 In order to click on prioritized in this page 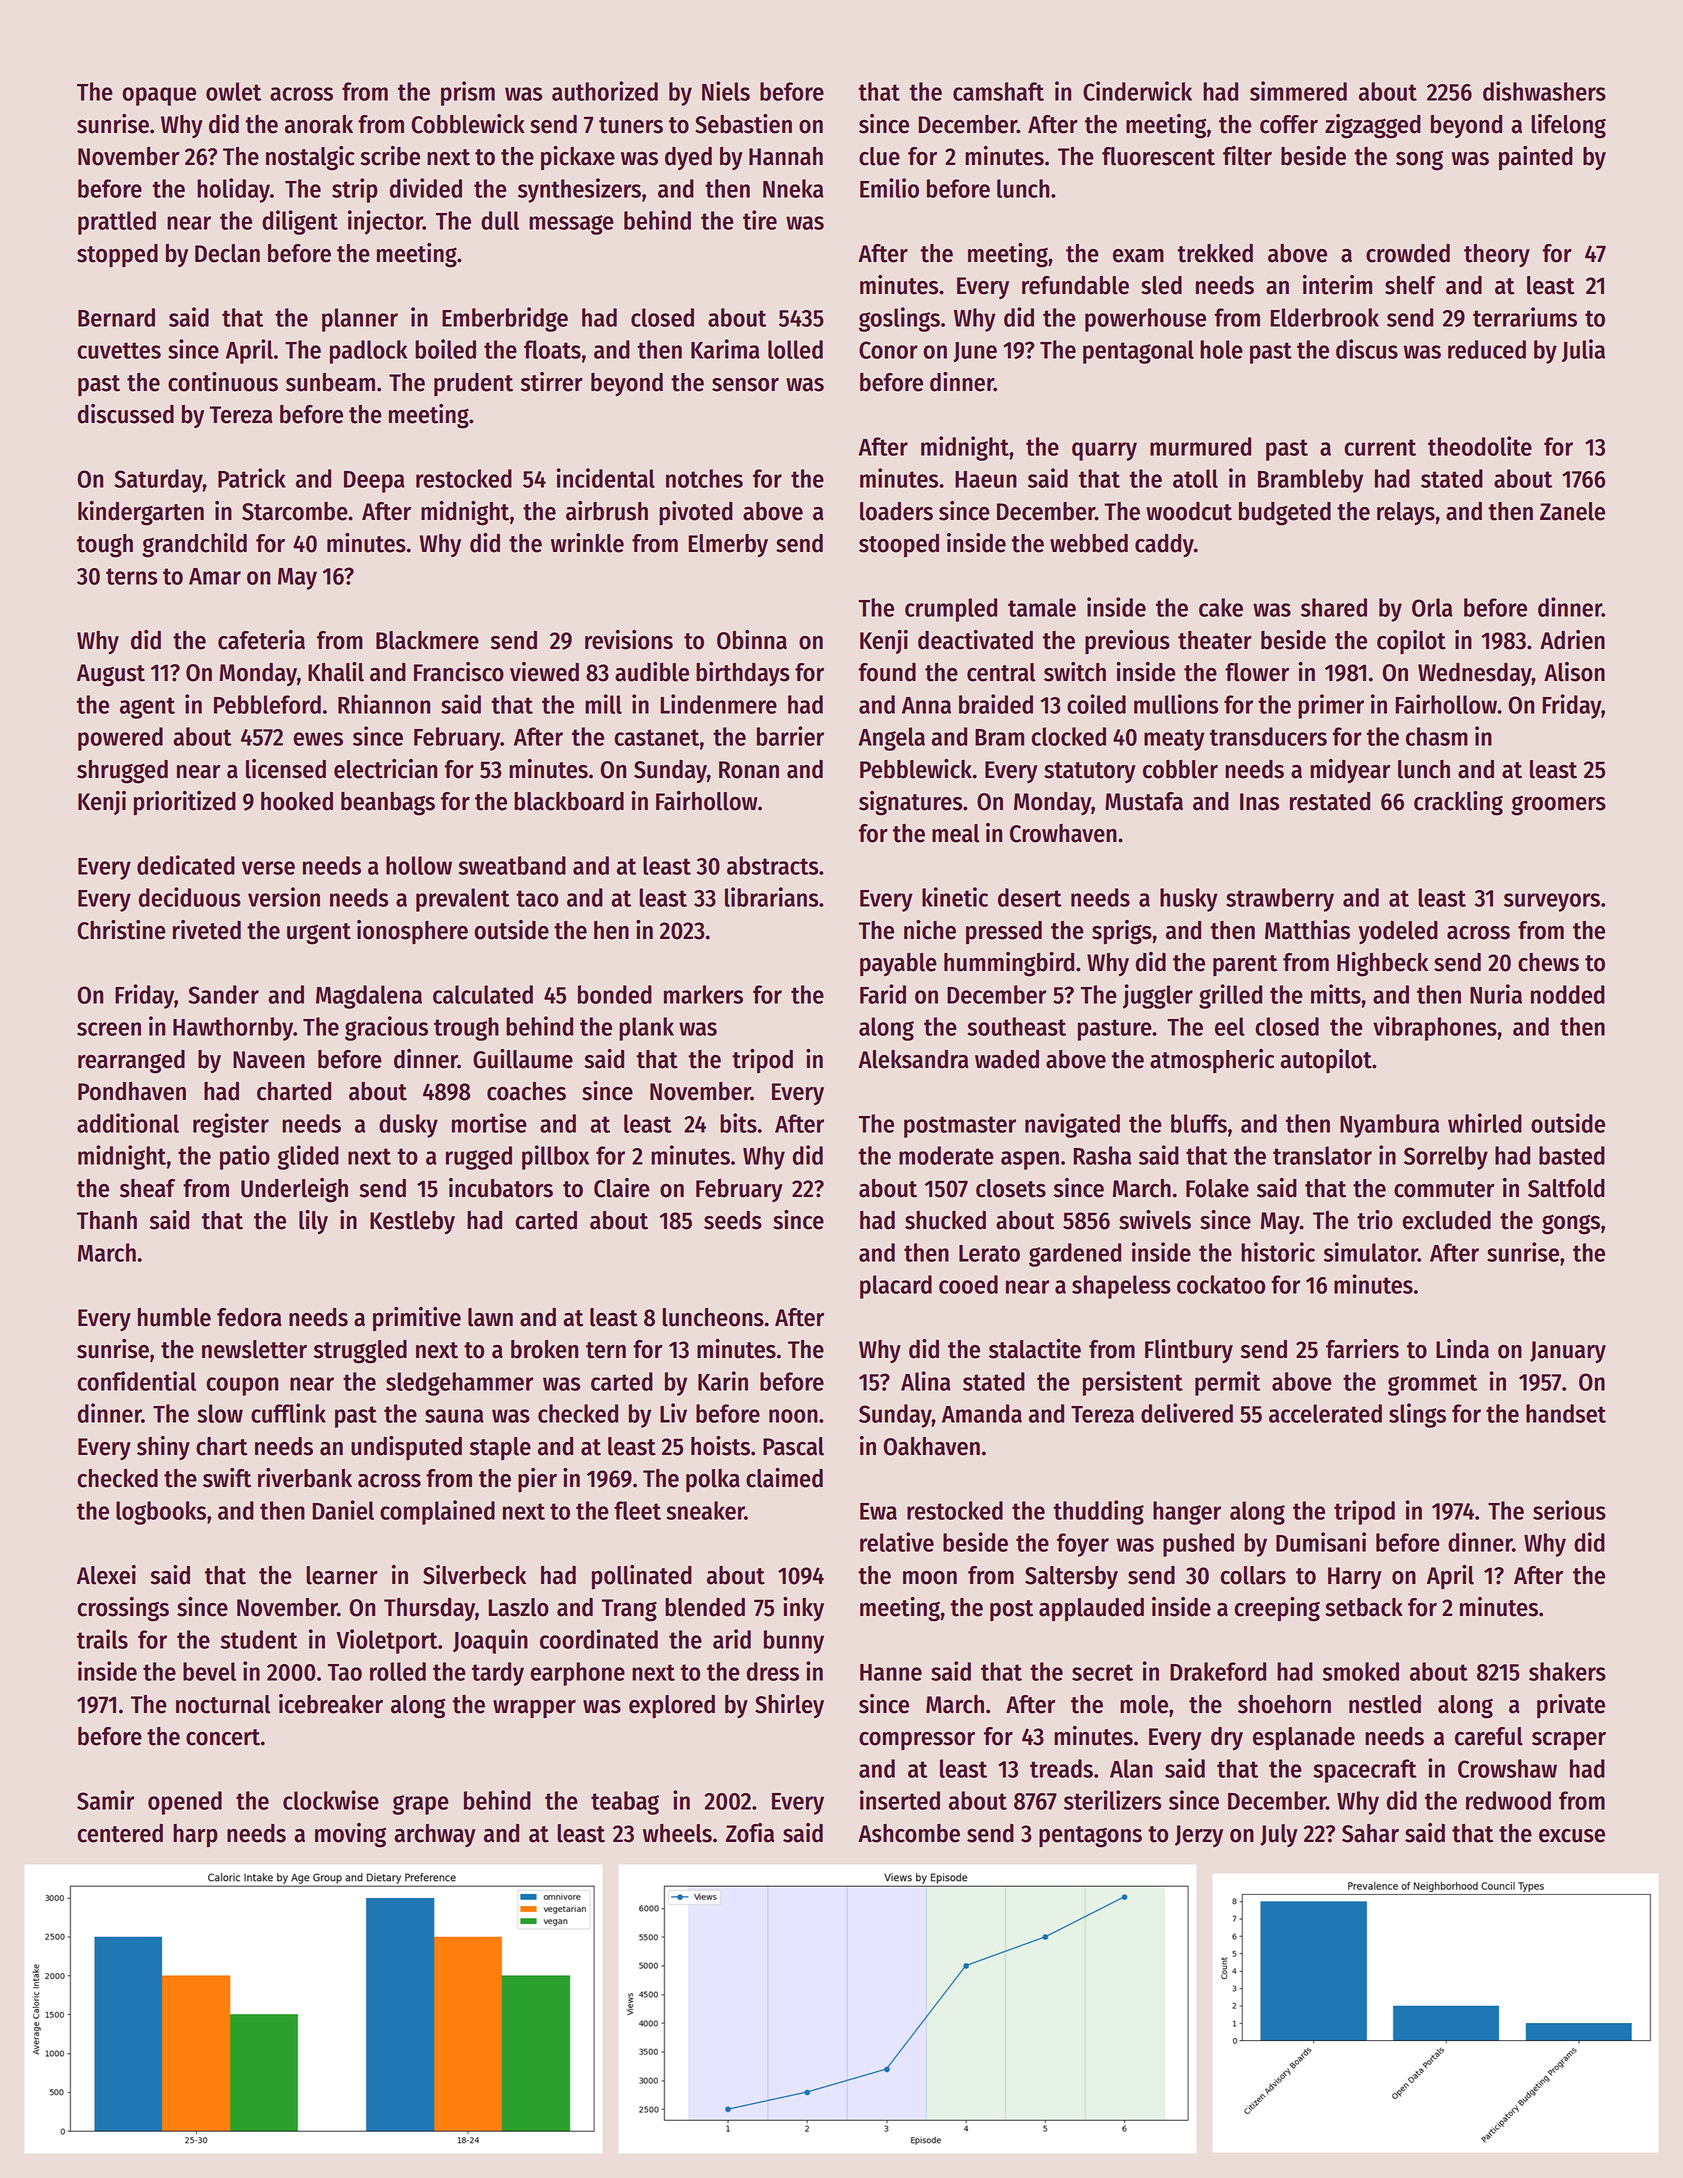, I will do `click(185, 803)`.
